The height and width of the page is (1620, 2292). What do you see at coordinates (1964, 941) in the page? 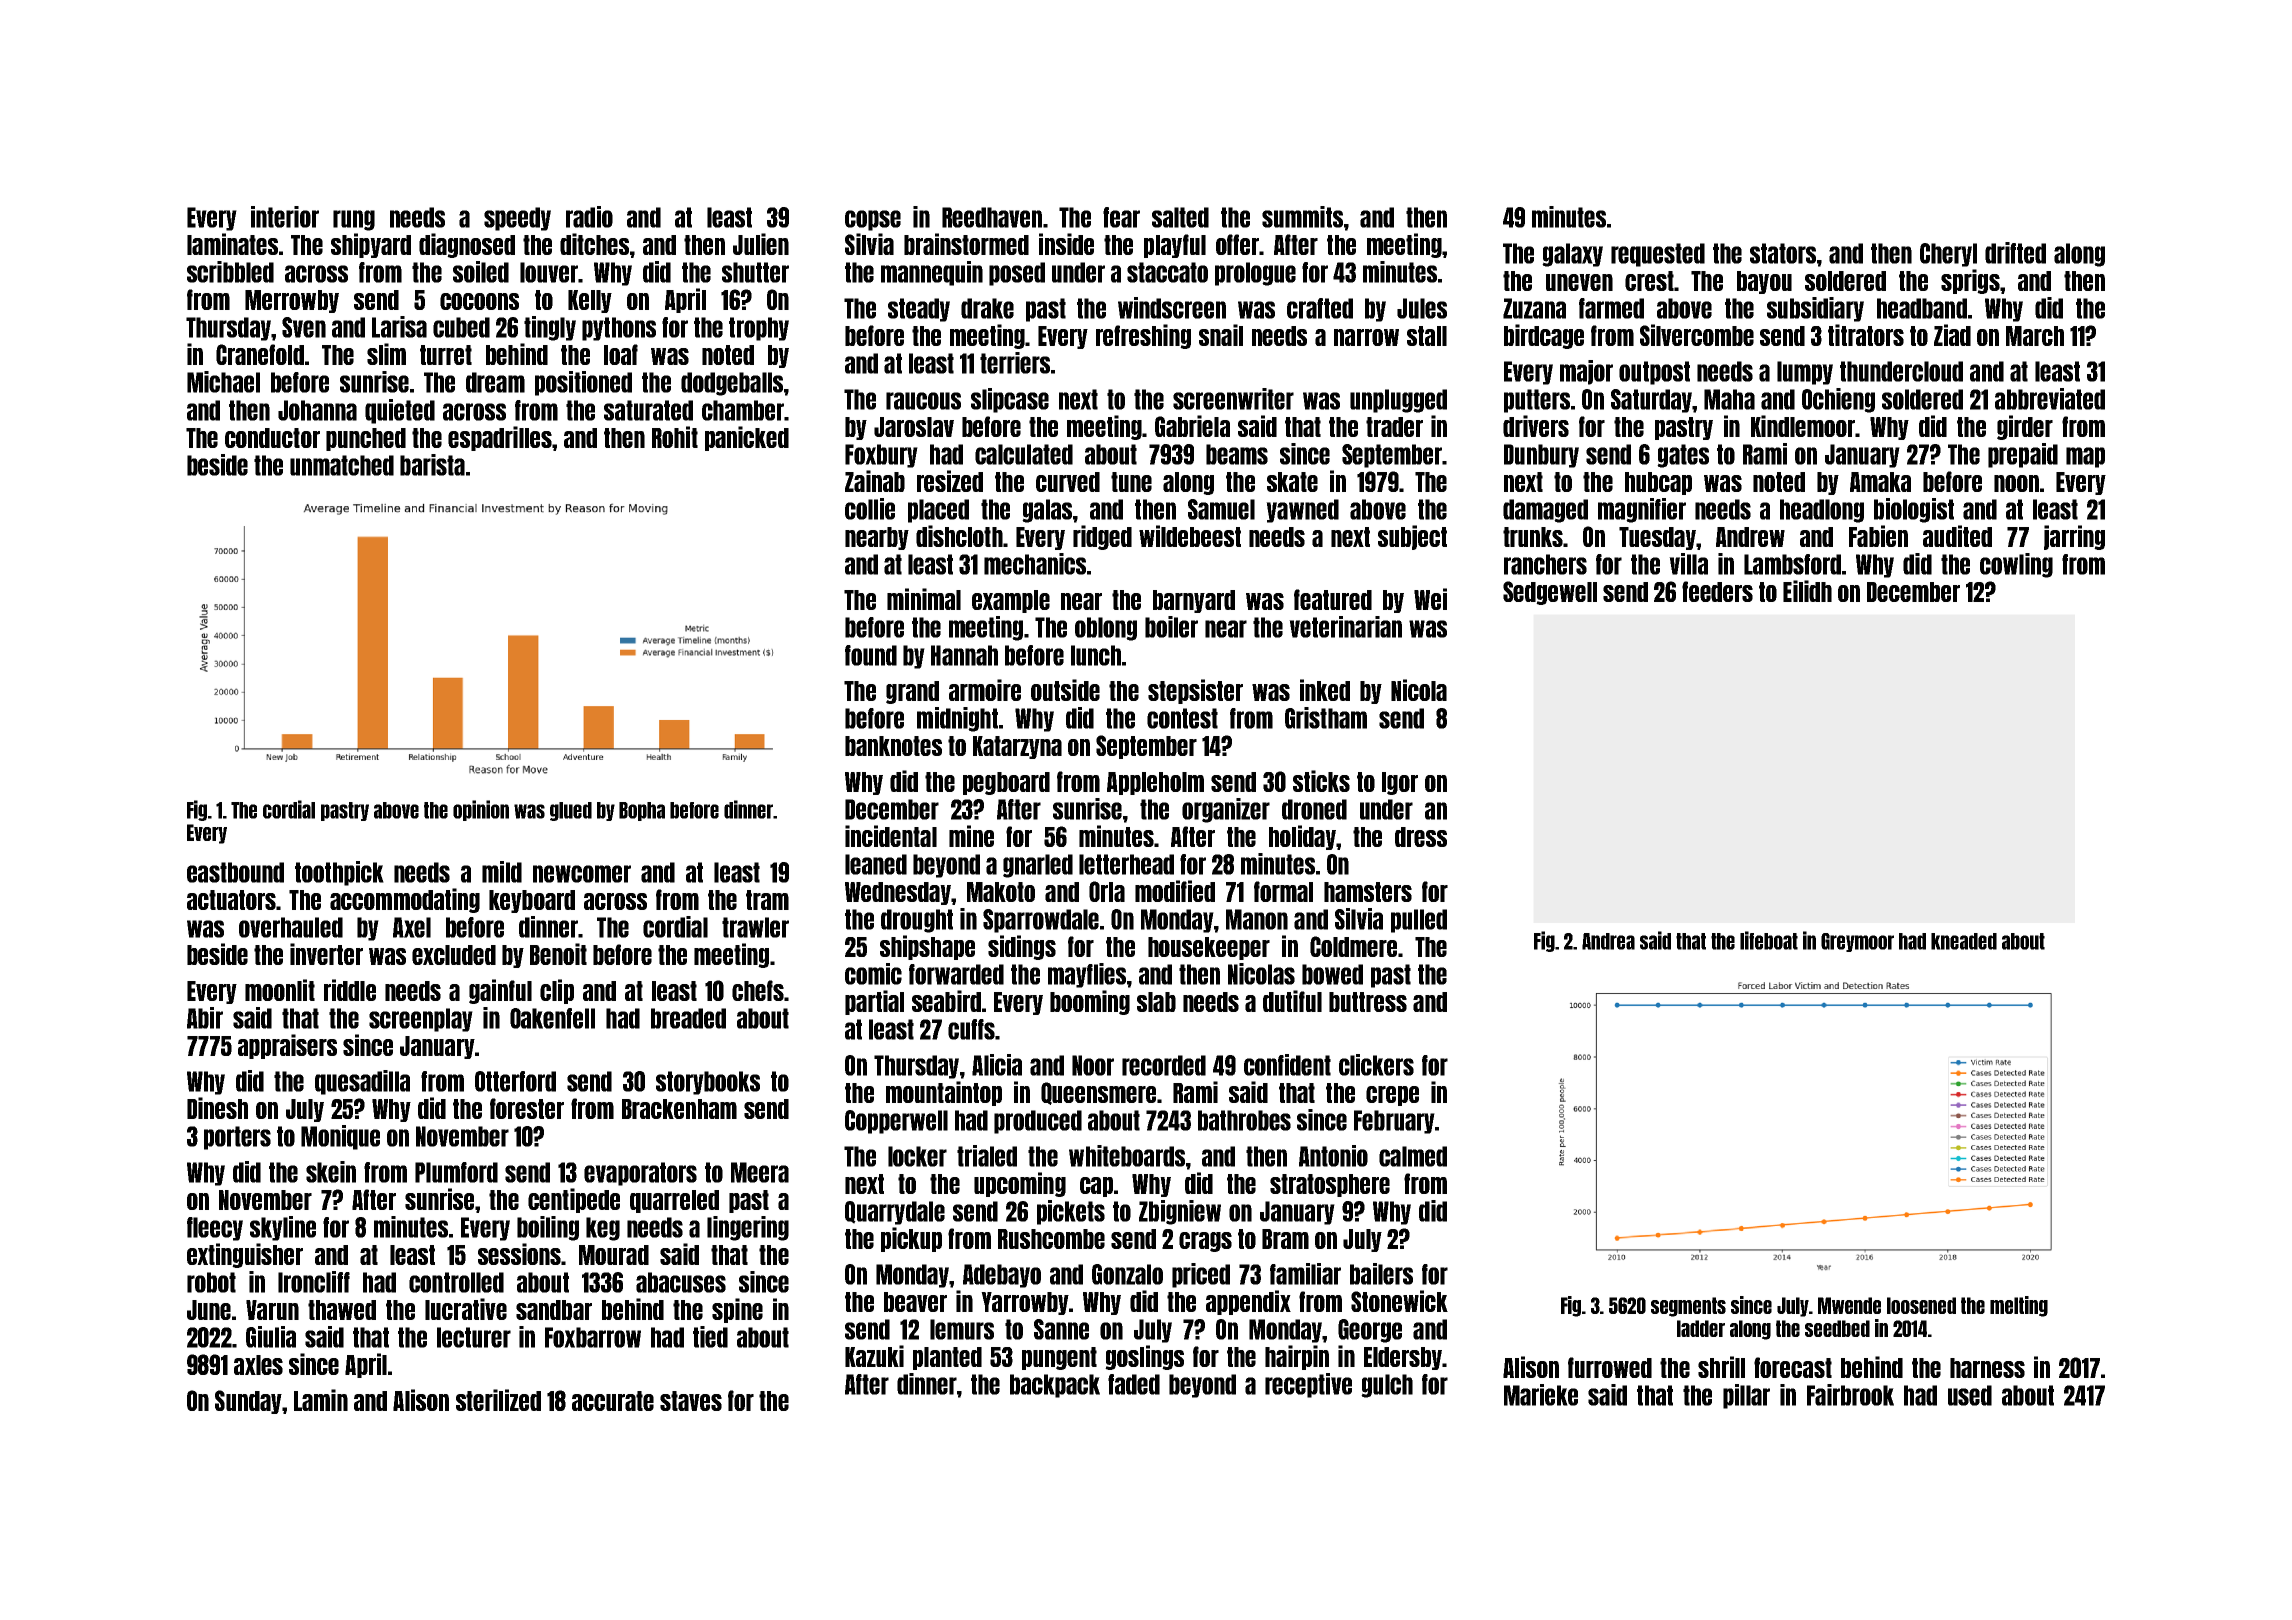
I see `kneaded` at bounding box center [1964, 941].
